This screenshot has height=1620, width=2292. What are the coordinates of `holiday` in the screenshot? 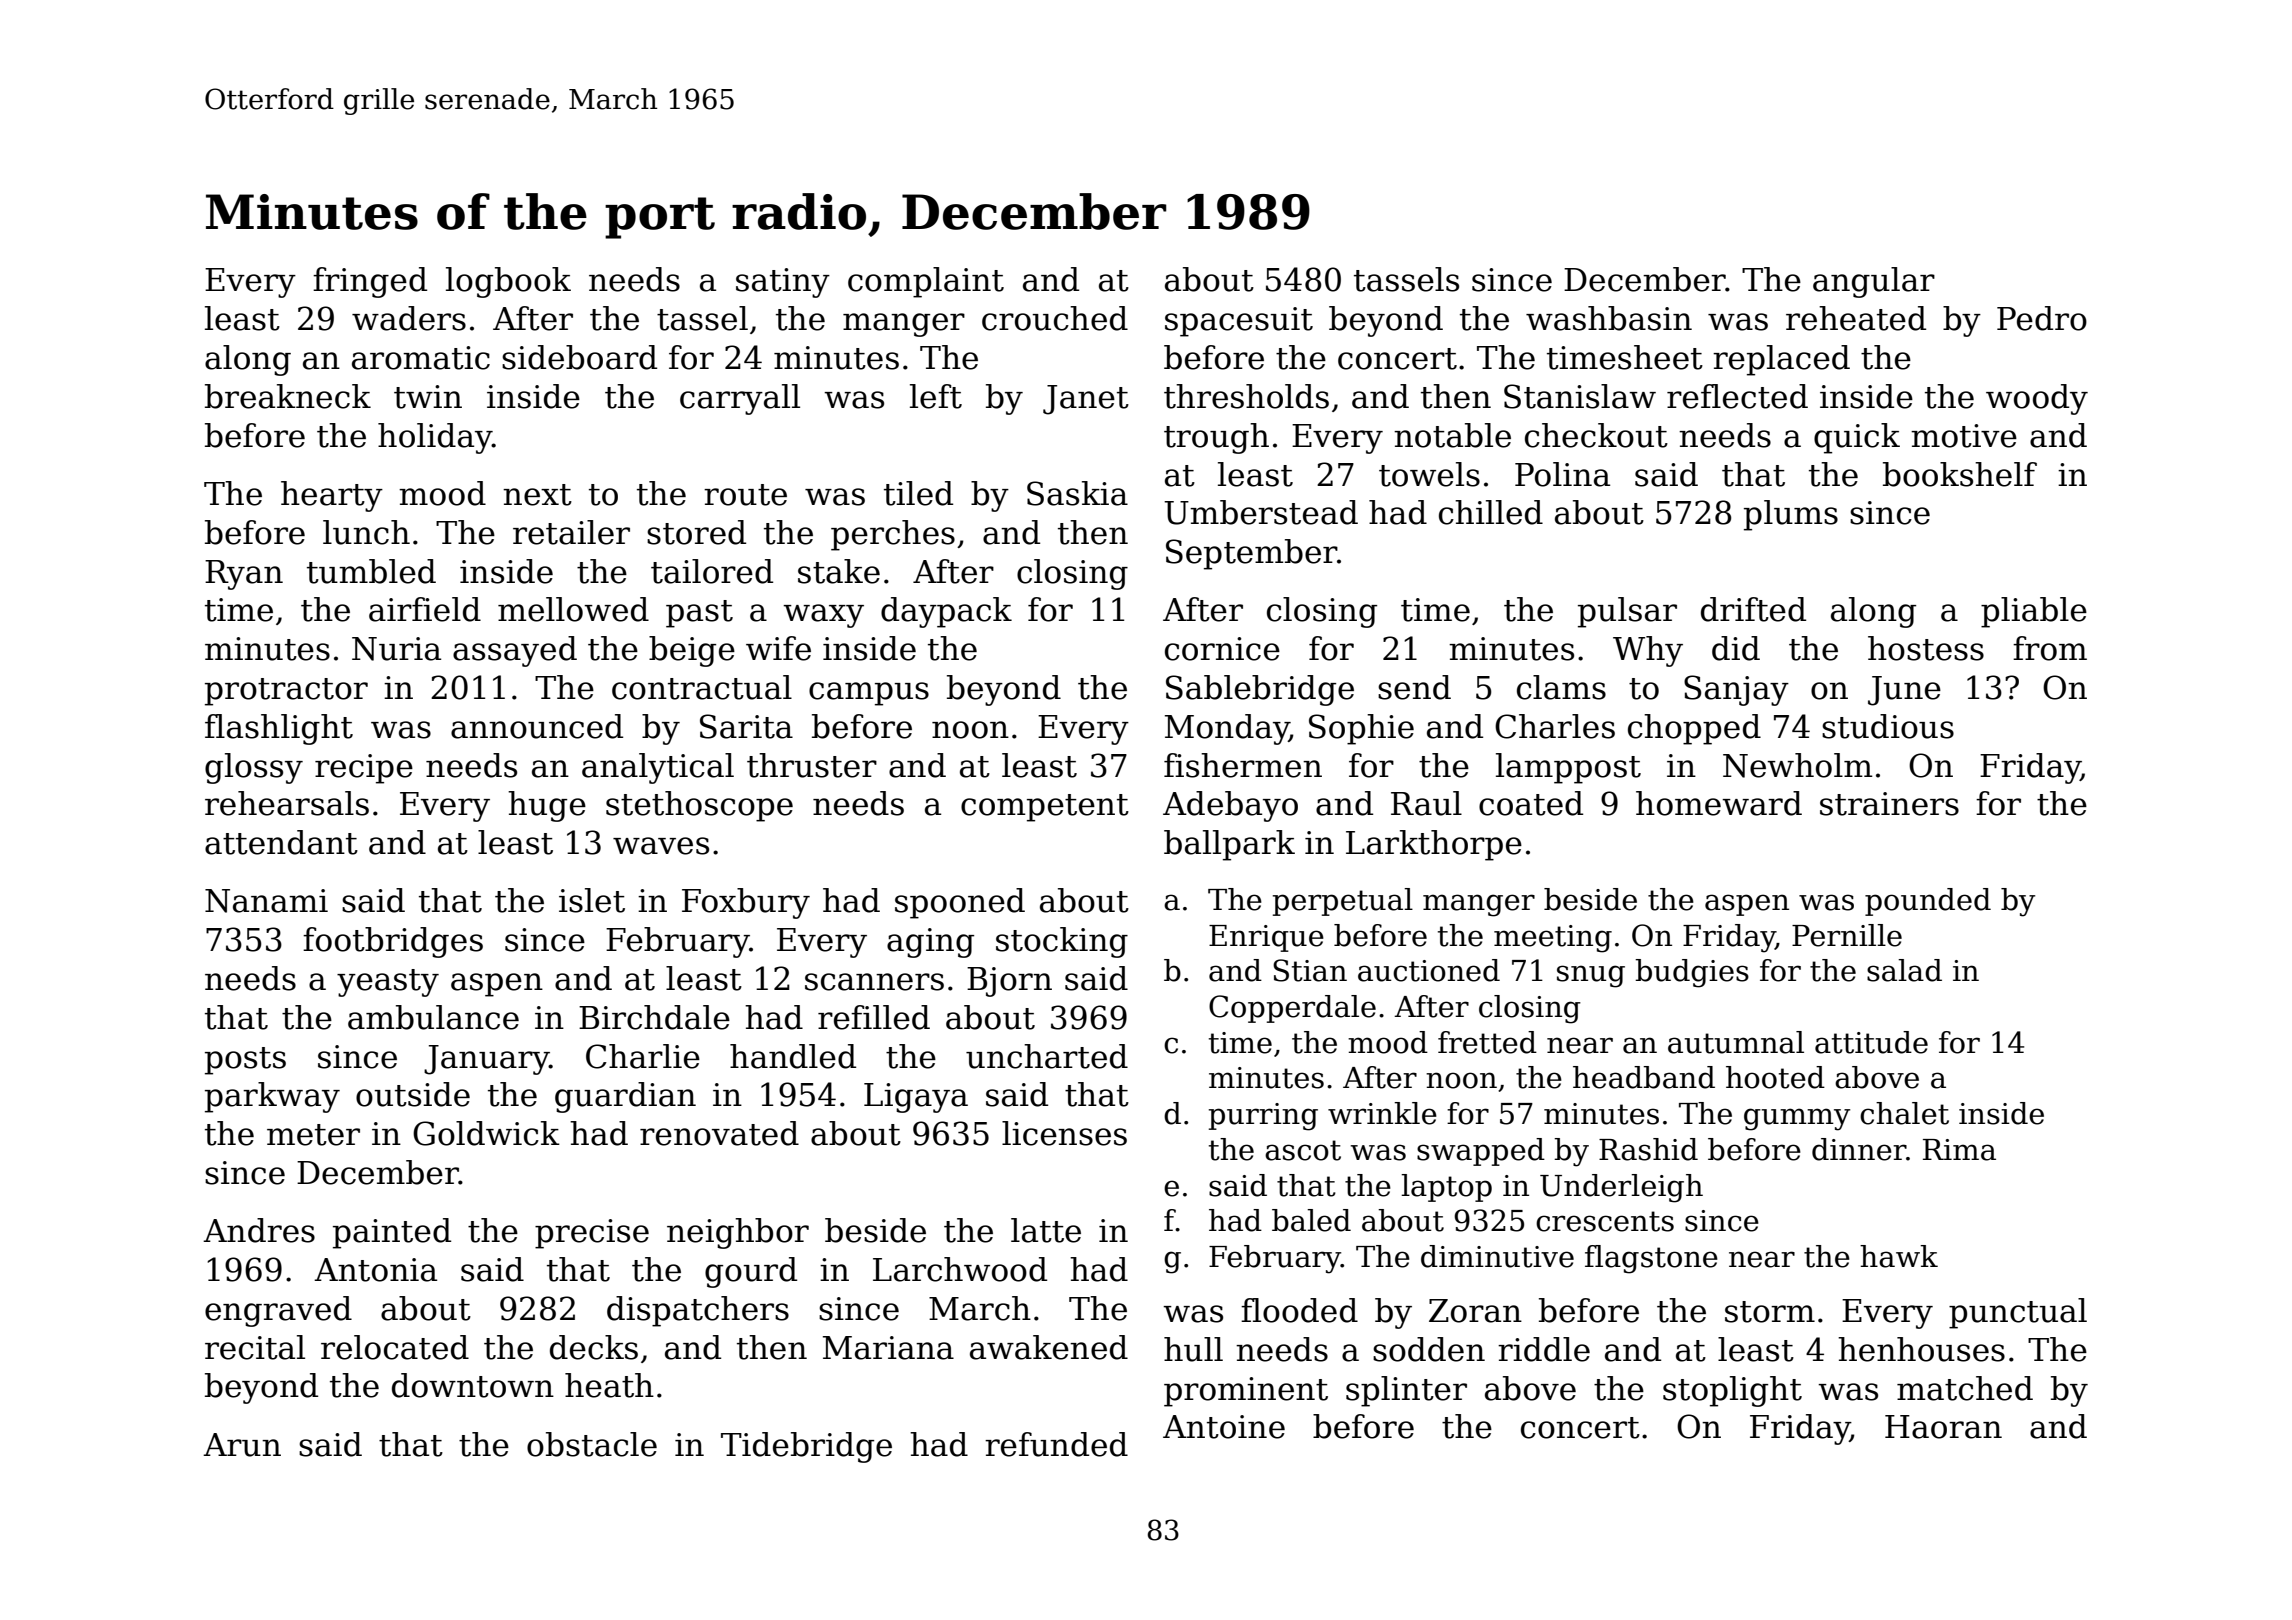 It's located at (435, 438).
